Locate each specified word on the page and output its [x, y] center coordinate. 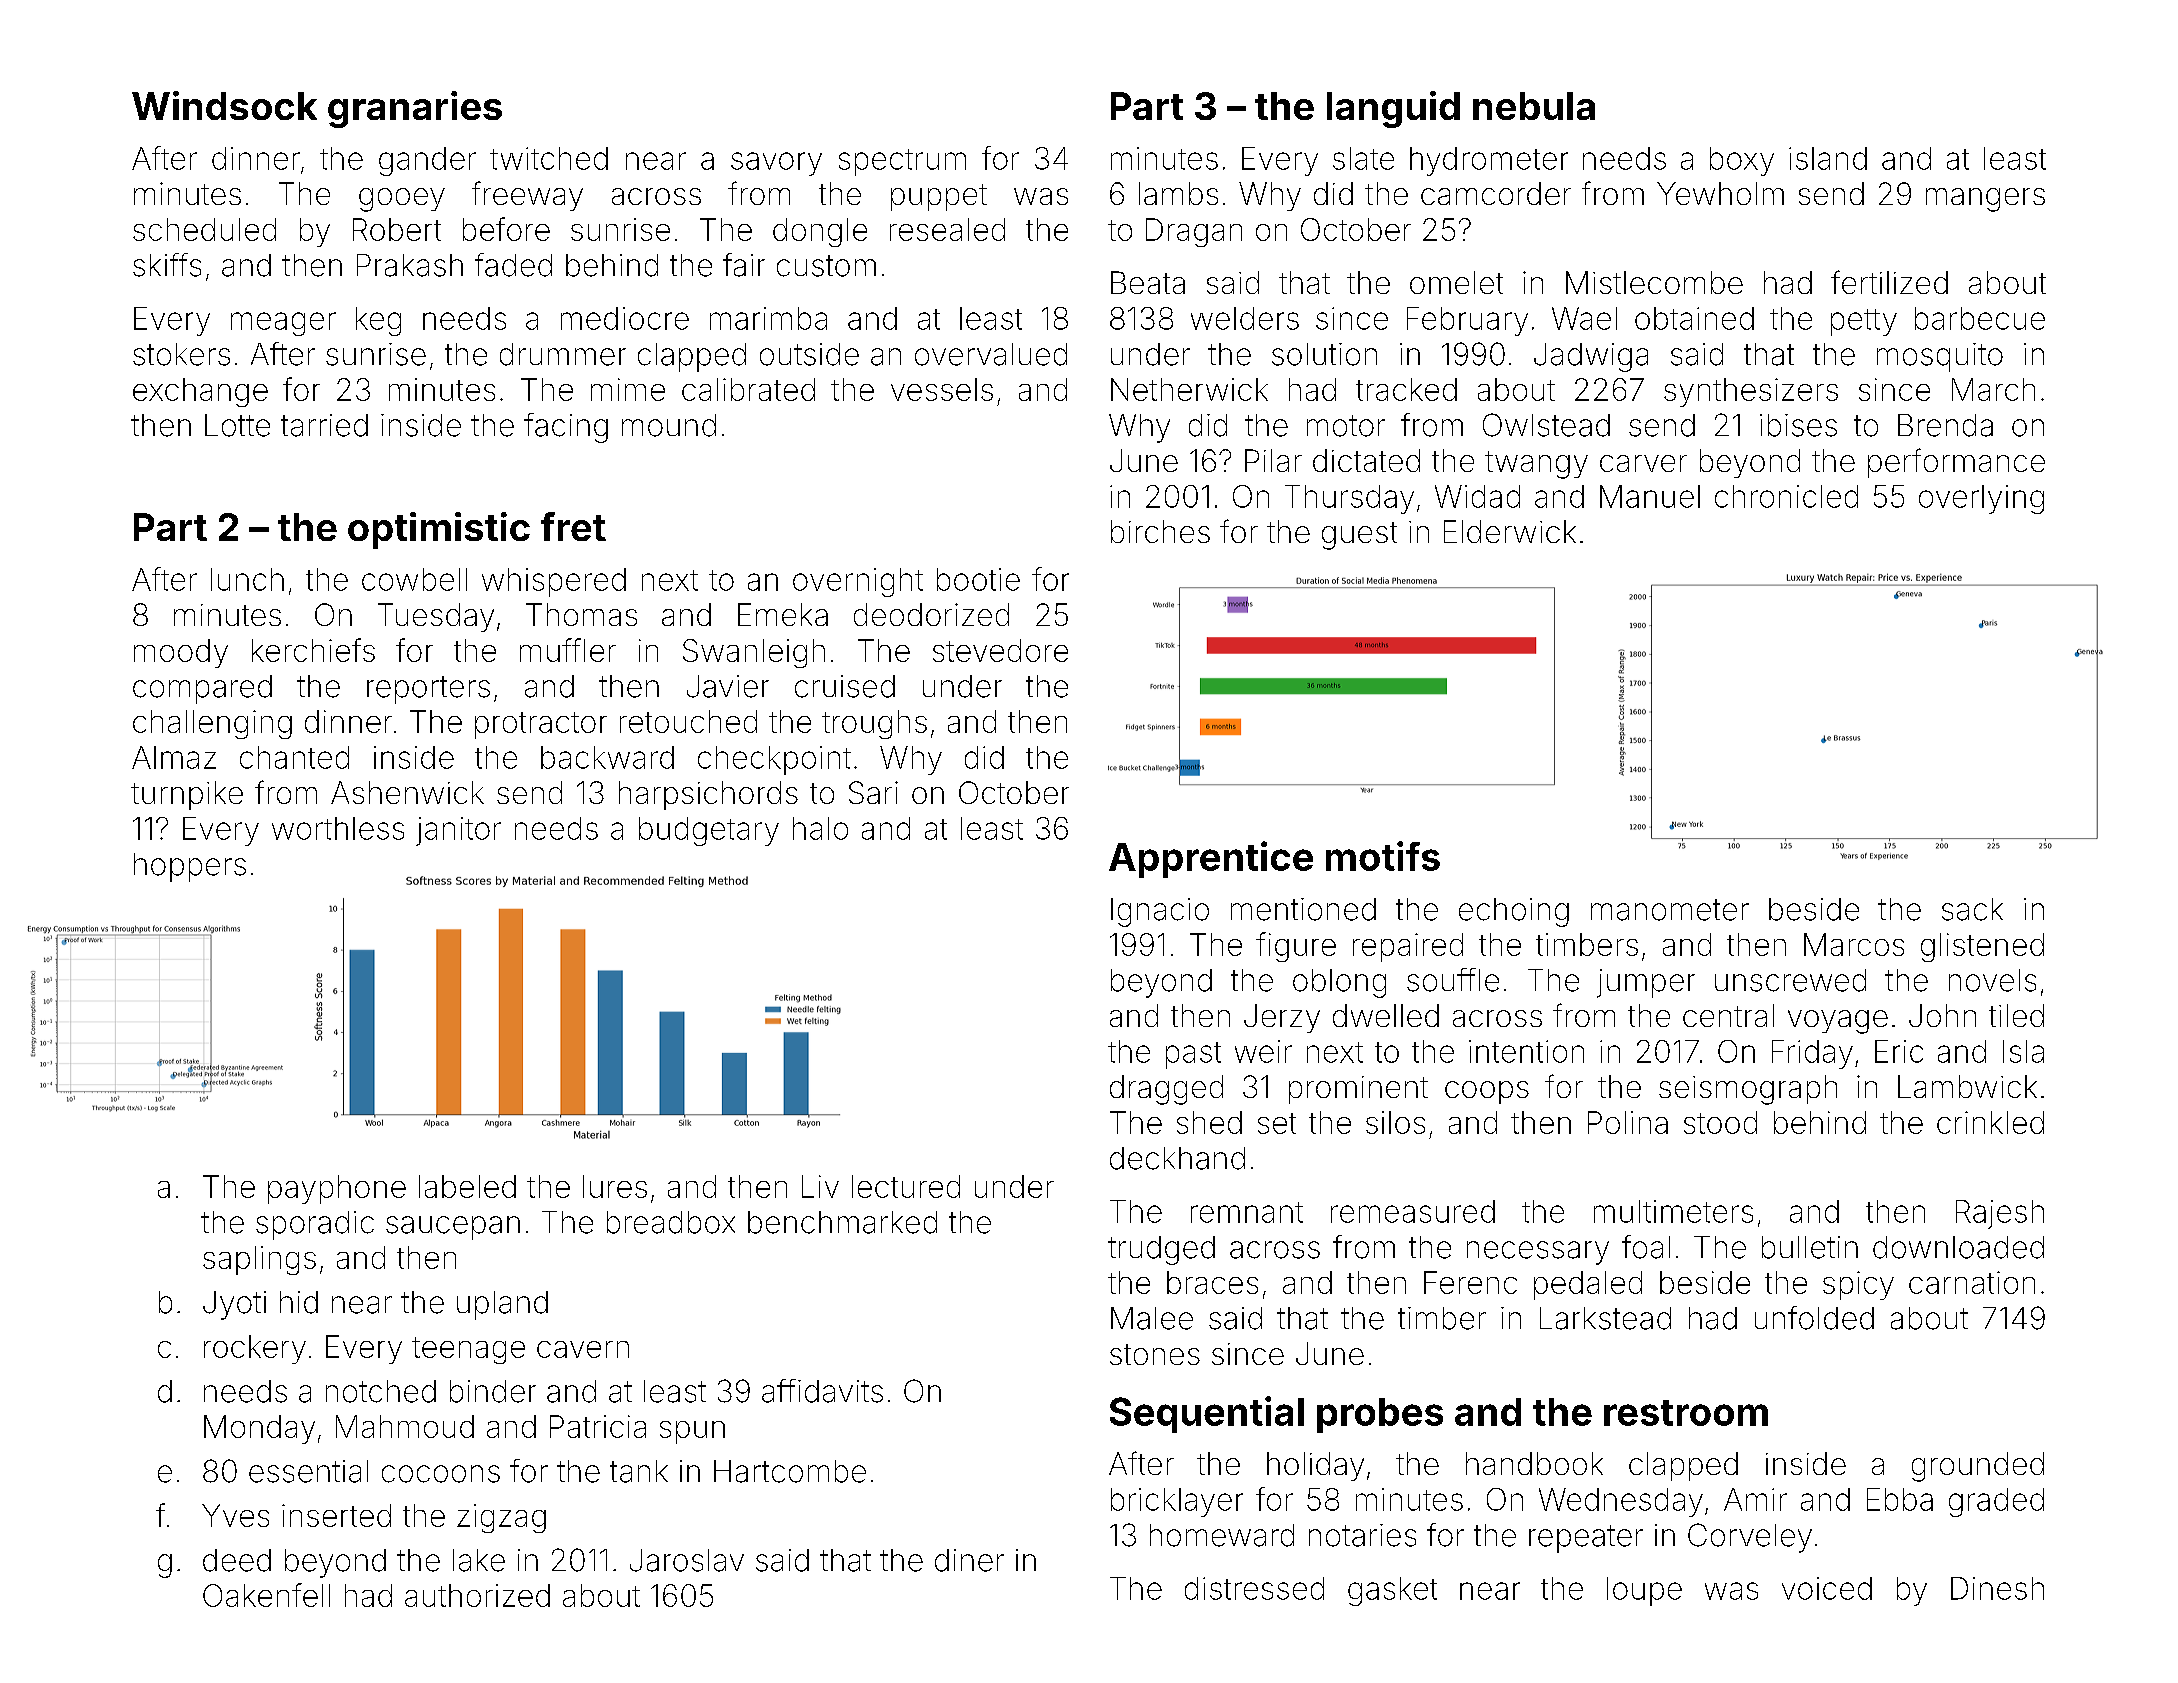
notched [381, 1391]
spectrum [902, 162]
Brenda [1945, 425]
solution [1324, 354]
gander [427, 161]
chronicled [1786, 496]
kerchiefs [313, 650]
